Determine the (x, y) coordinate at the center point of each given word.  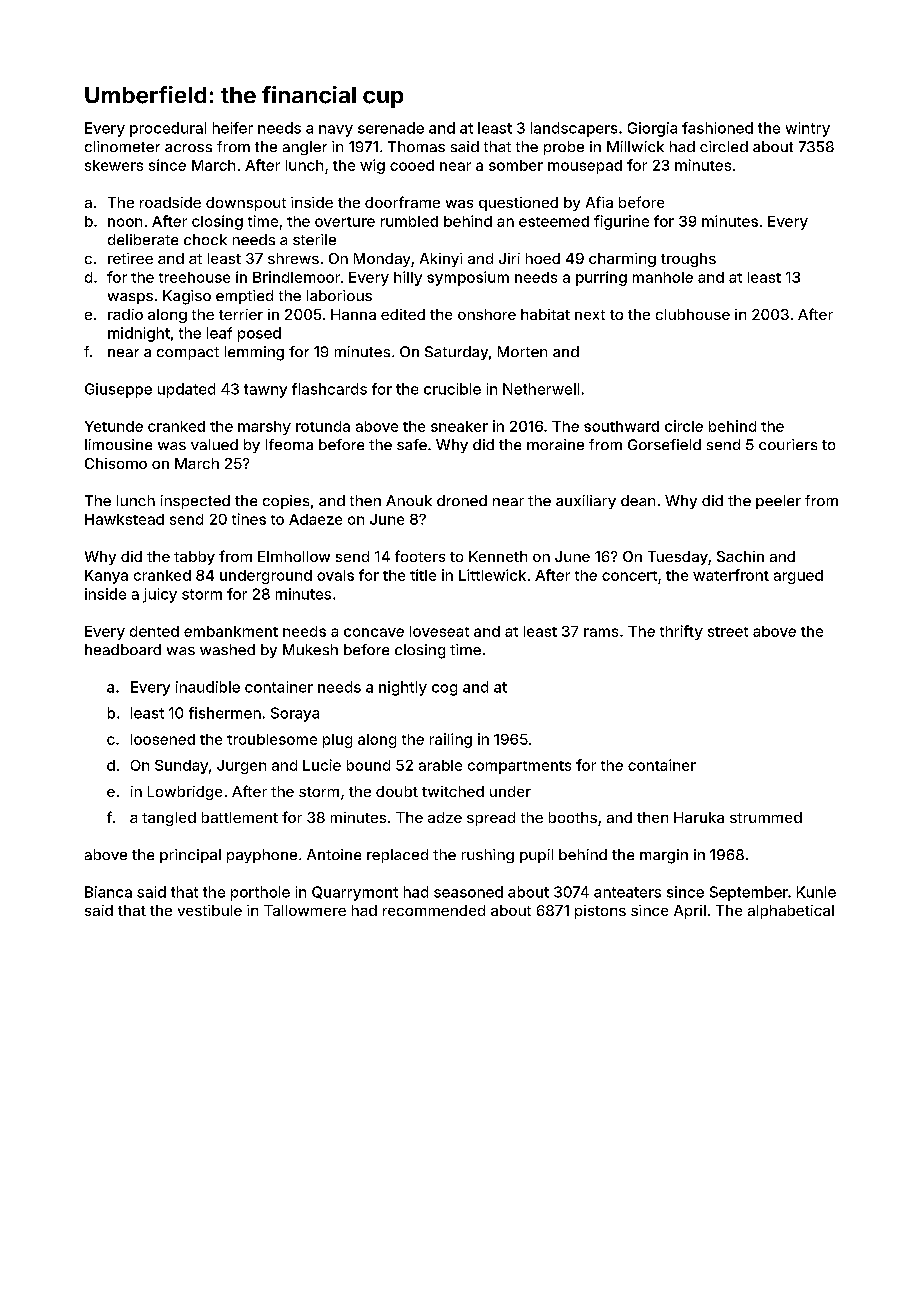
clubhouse (693, 314)
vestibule (210, 910)
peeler (778, 502)
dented (154, 631)
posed (259, 334)
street (728, 632)
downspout (246, 204)
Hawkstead (124, 519)
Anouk (409, 500)
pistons (600, 912)
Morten (522, 351)
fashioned (717, 128)
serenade (391, 128)
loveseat (439, 631)
